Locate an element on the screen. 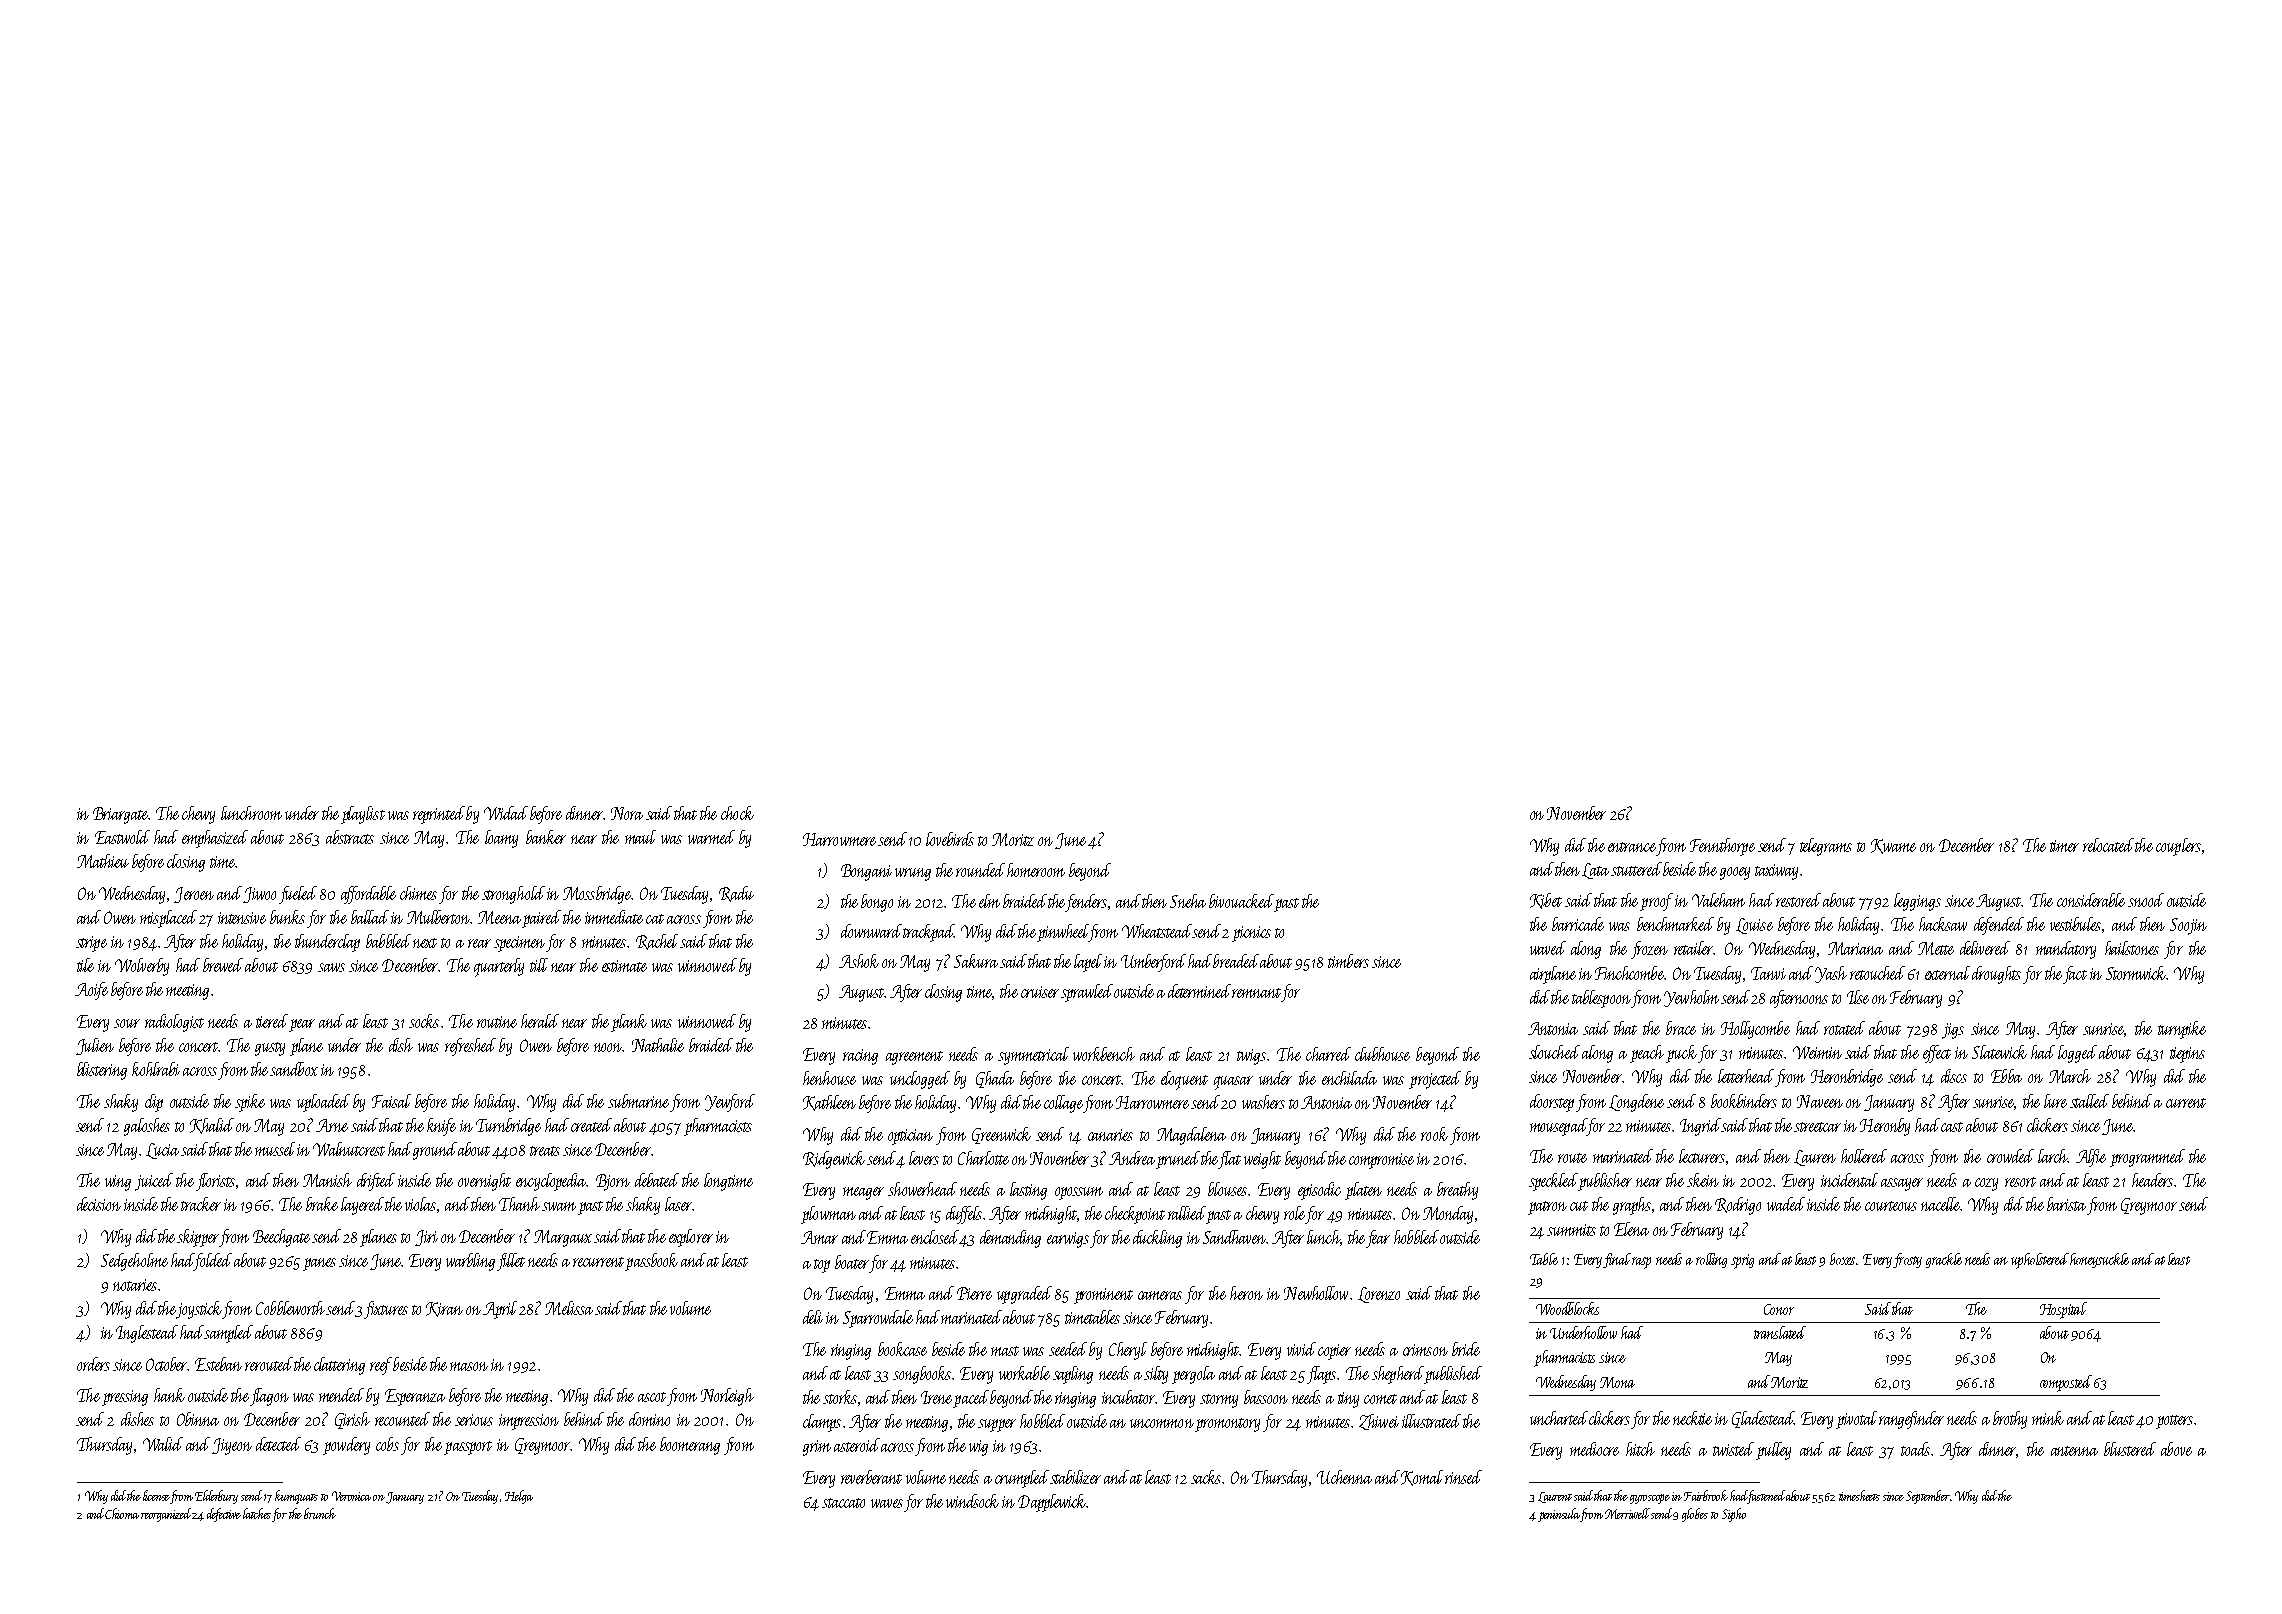  earwigs is located at coordinates (1068, 1240).
